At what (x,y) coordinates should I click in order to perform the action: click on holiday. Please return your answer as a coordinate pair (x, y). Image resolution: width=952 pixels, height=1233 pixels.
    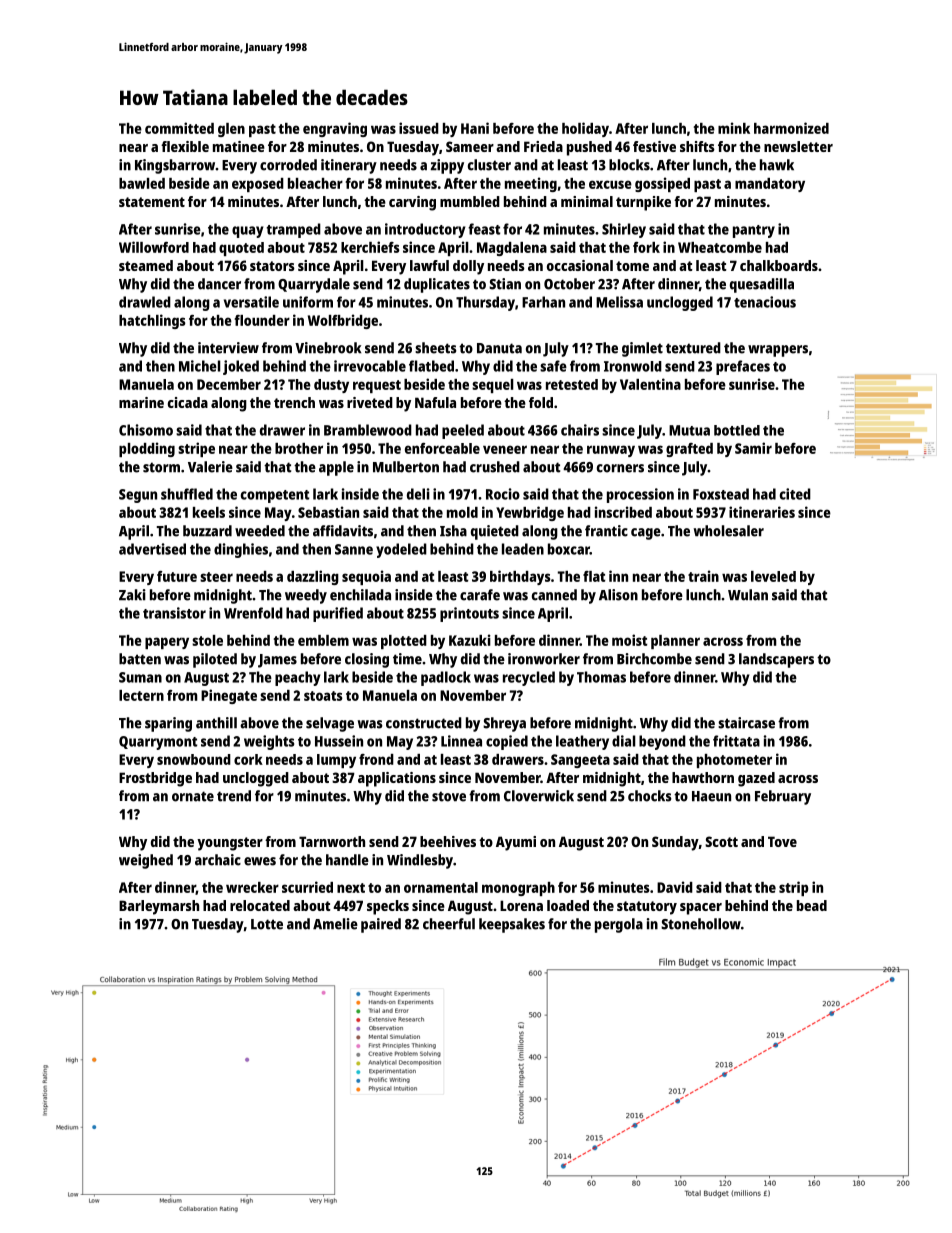
    Looking at the image, I should click on (585, 129).
